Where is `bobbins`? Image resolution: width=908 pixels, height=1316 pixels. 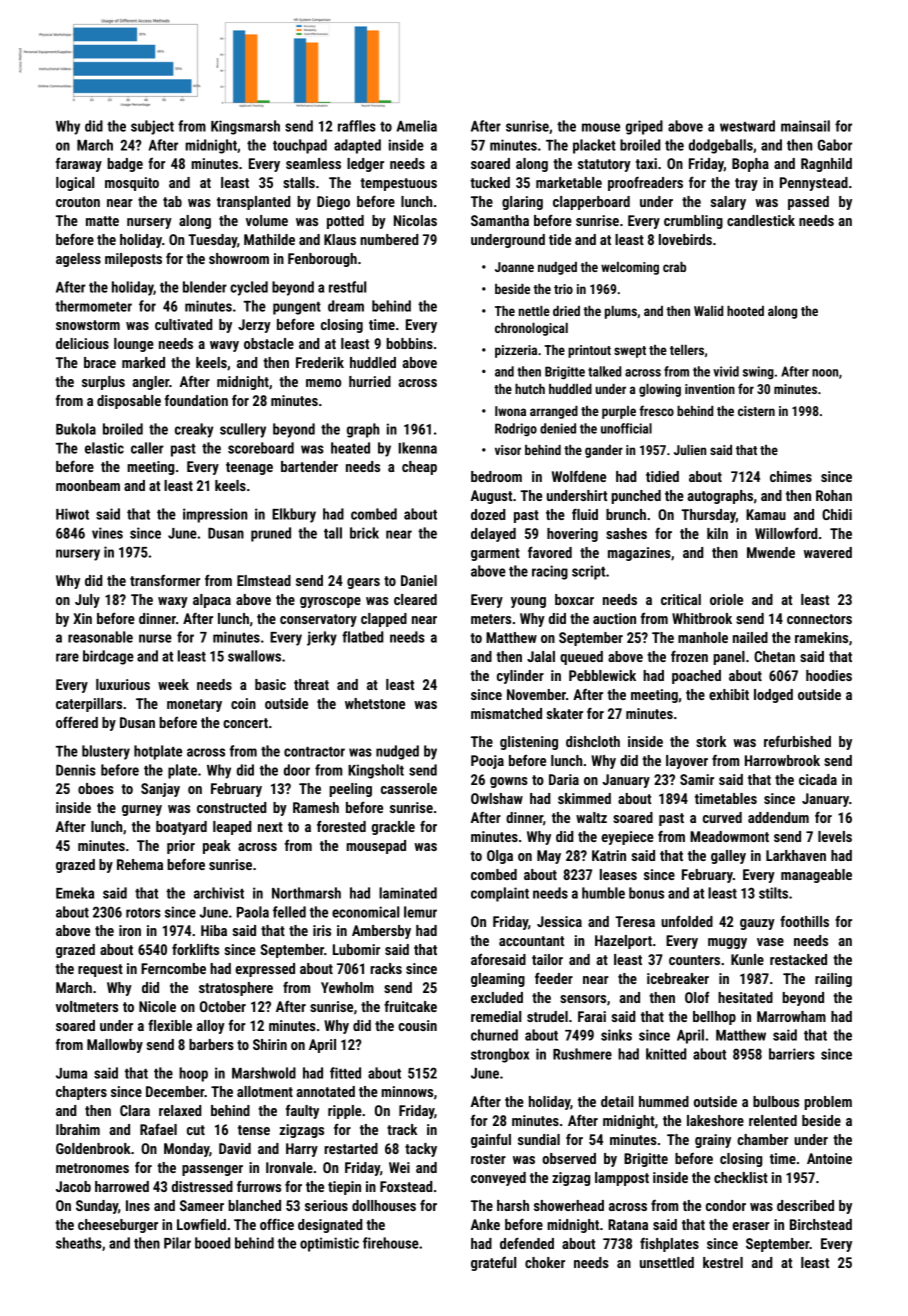
bobbins is located at coordinates (409, 343).
